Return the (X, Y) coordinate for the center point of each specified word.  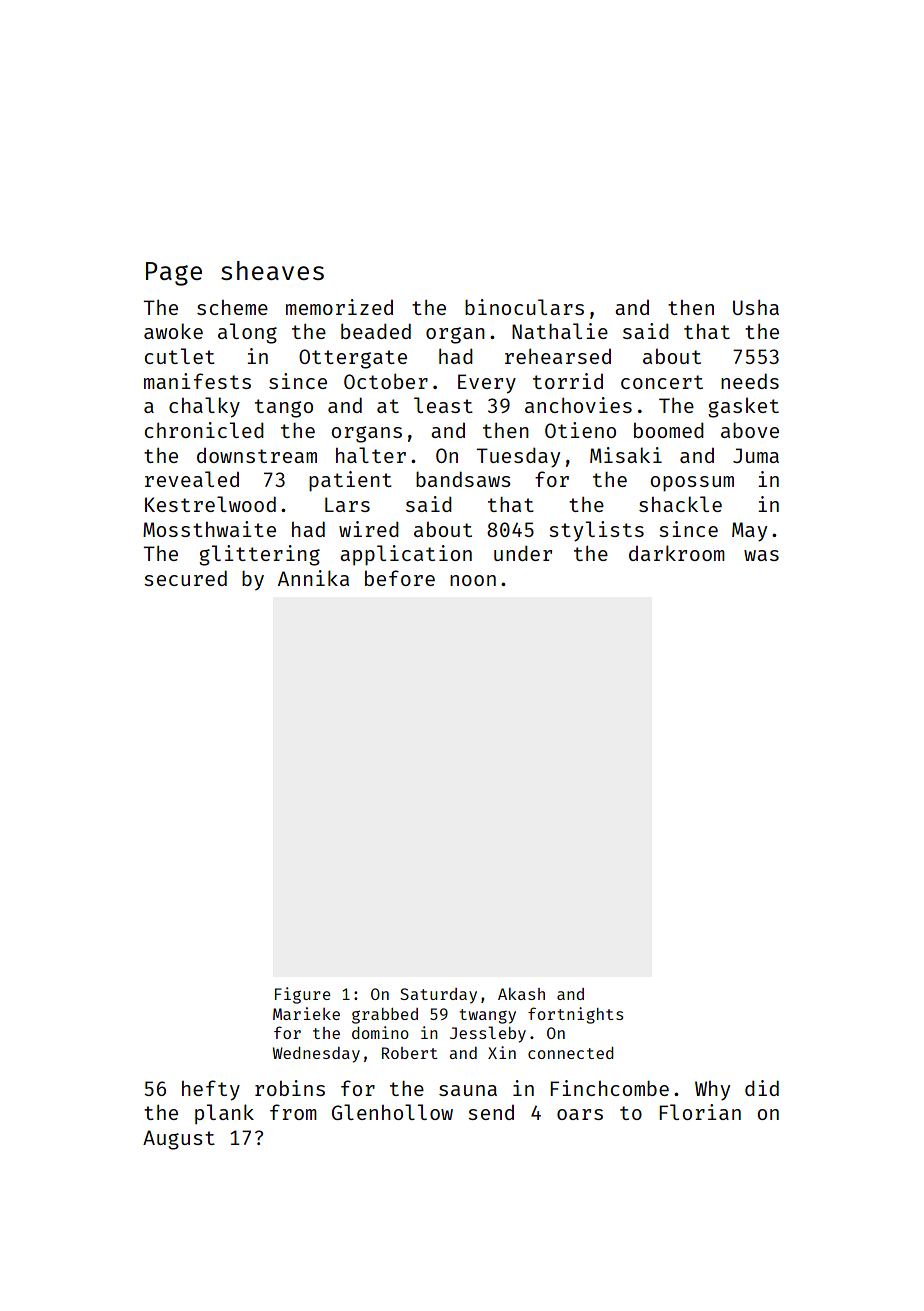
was (761, 555)
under (523, 553)
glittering (259, 555)
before (400, 578)
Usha (756, 307)
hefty (211, 1090)
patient (350, 481)
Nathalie (560, 331)
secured (185, 578)
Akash (521, 994)
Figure (303, 995)
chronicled (204, 430)
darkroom (677, 553)
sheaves (272, 270)
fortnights (575, 1015)
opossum (692, 484)
